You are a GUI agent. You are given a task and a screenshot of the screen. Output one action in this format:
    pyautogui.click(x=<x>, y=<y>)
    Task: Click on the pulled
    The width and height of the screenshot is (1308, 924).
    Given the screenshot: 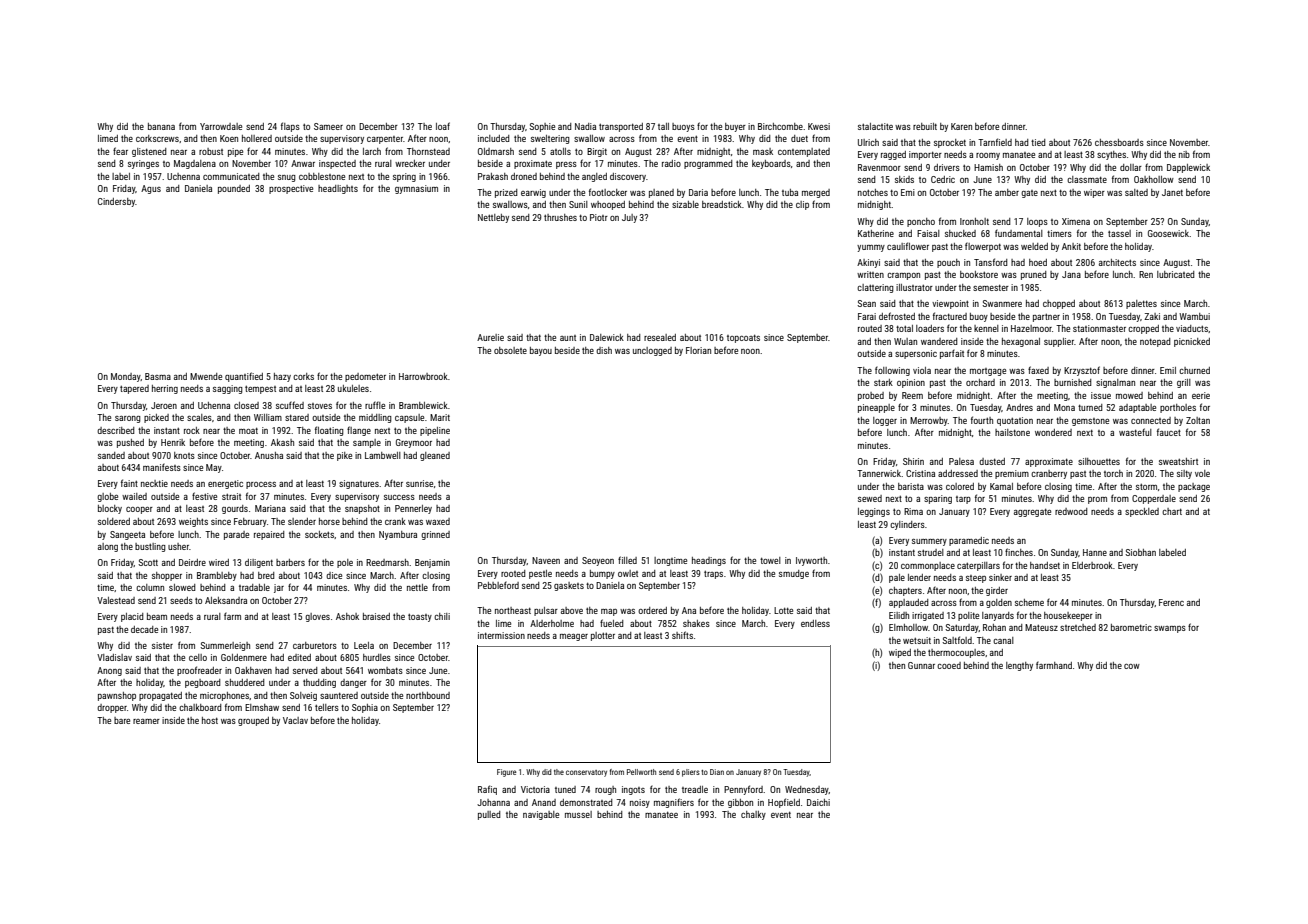 What is the action you would take?
    pyautogui.click(x=489, y=815)
